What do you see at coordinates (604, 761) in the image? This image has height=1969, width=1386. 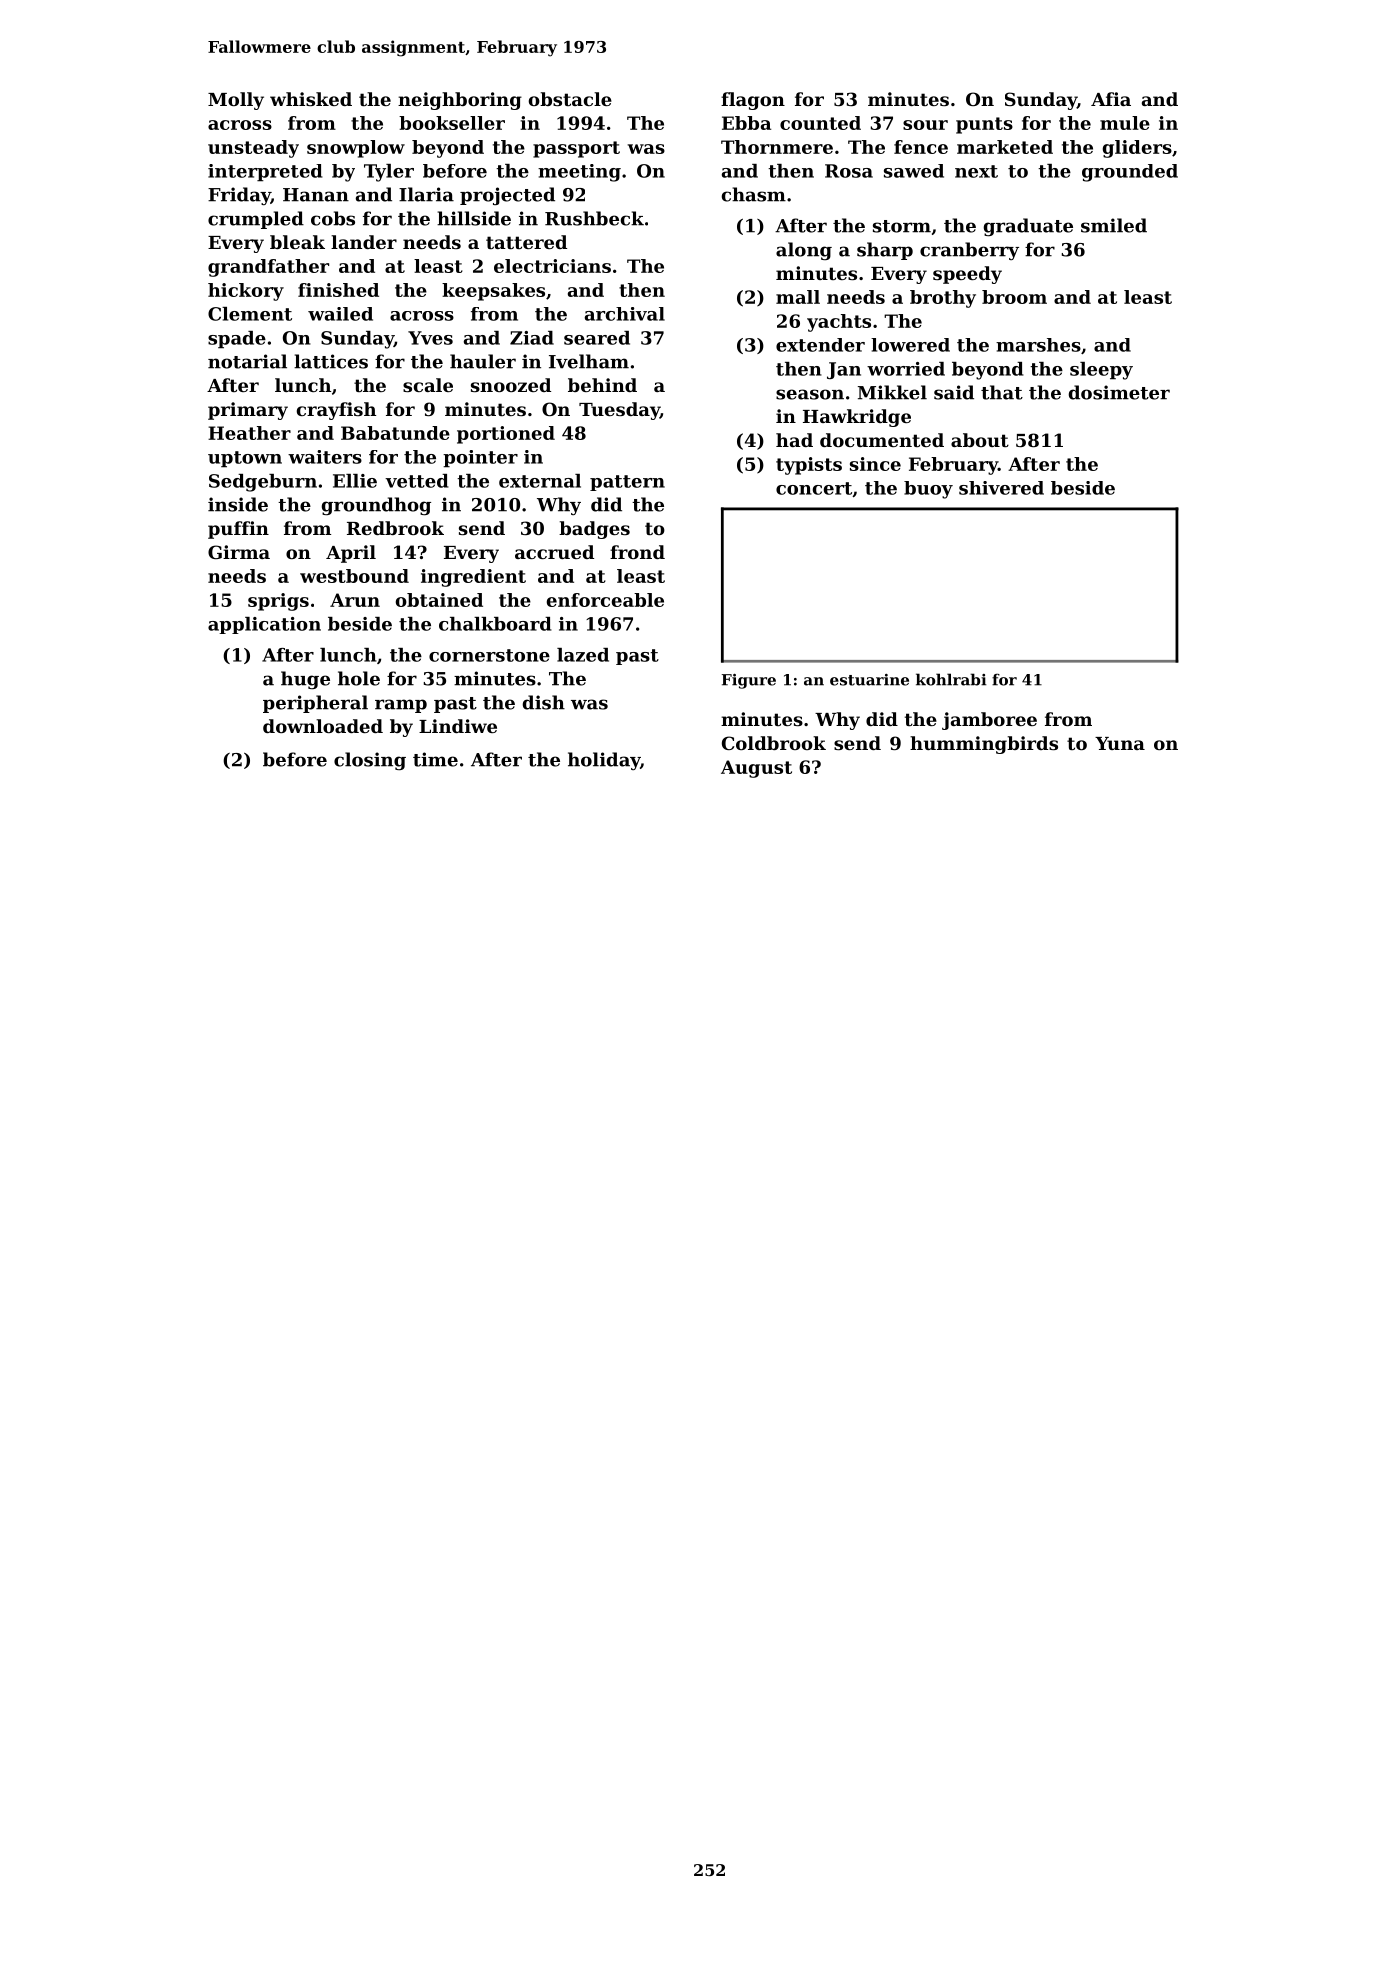 I see `holiday` at bounding box center [604, 761].
